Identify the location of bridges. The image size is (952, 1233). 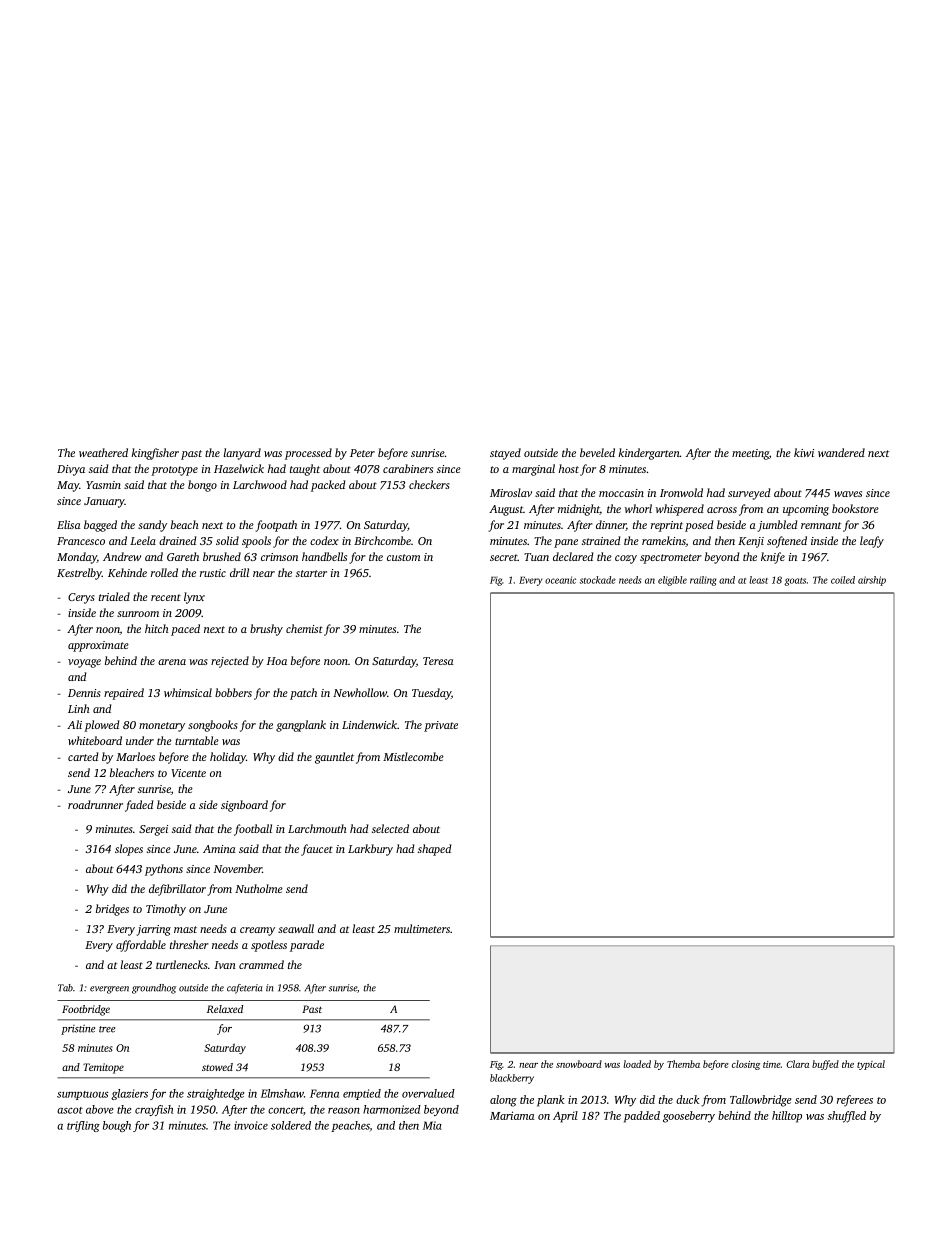
(112, 910).
